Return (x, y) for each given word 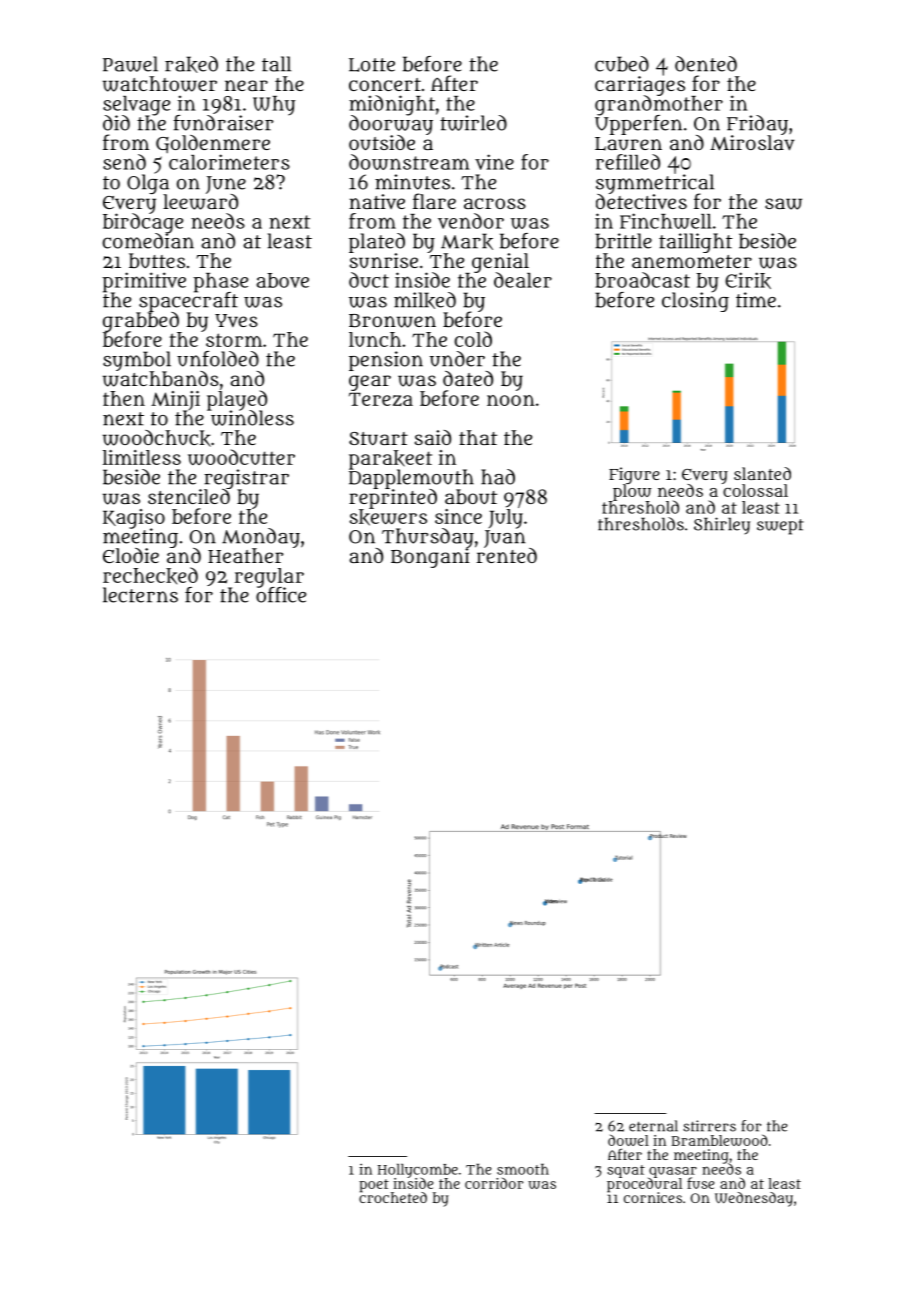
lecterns (140, 595)
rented (507, 555)
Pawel (130, 64)
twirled (473, 123)
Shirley (722, 525)
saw (783, 204)
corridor (494, 1183)
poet (374, 1185)
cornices (653, 1197)
